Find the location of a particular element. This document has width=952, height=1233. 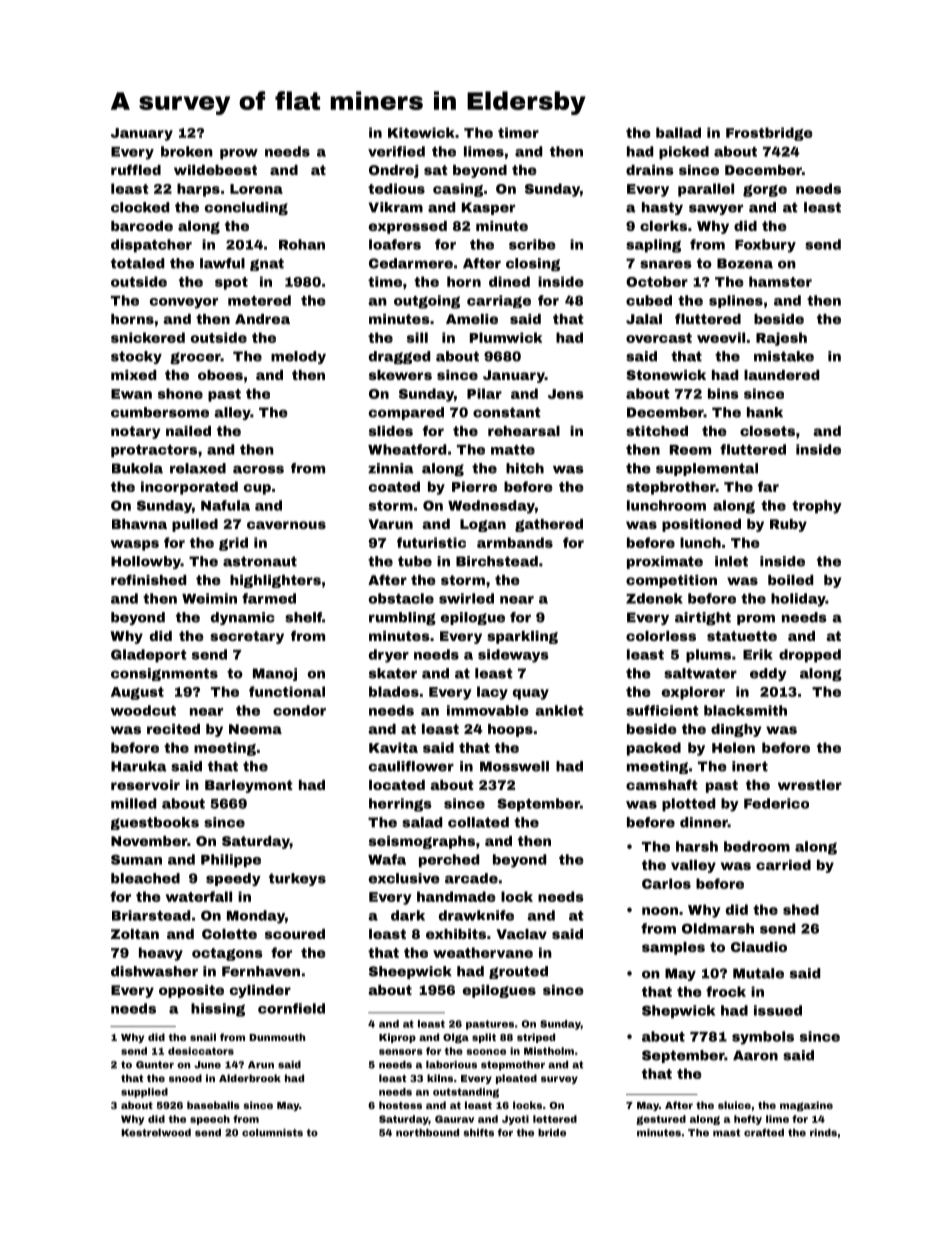

ballad is located at coordinates (678, 132).
